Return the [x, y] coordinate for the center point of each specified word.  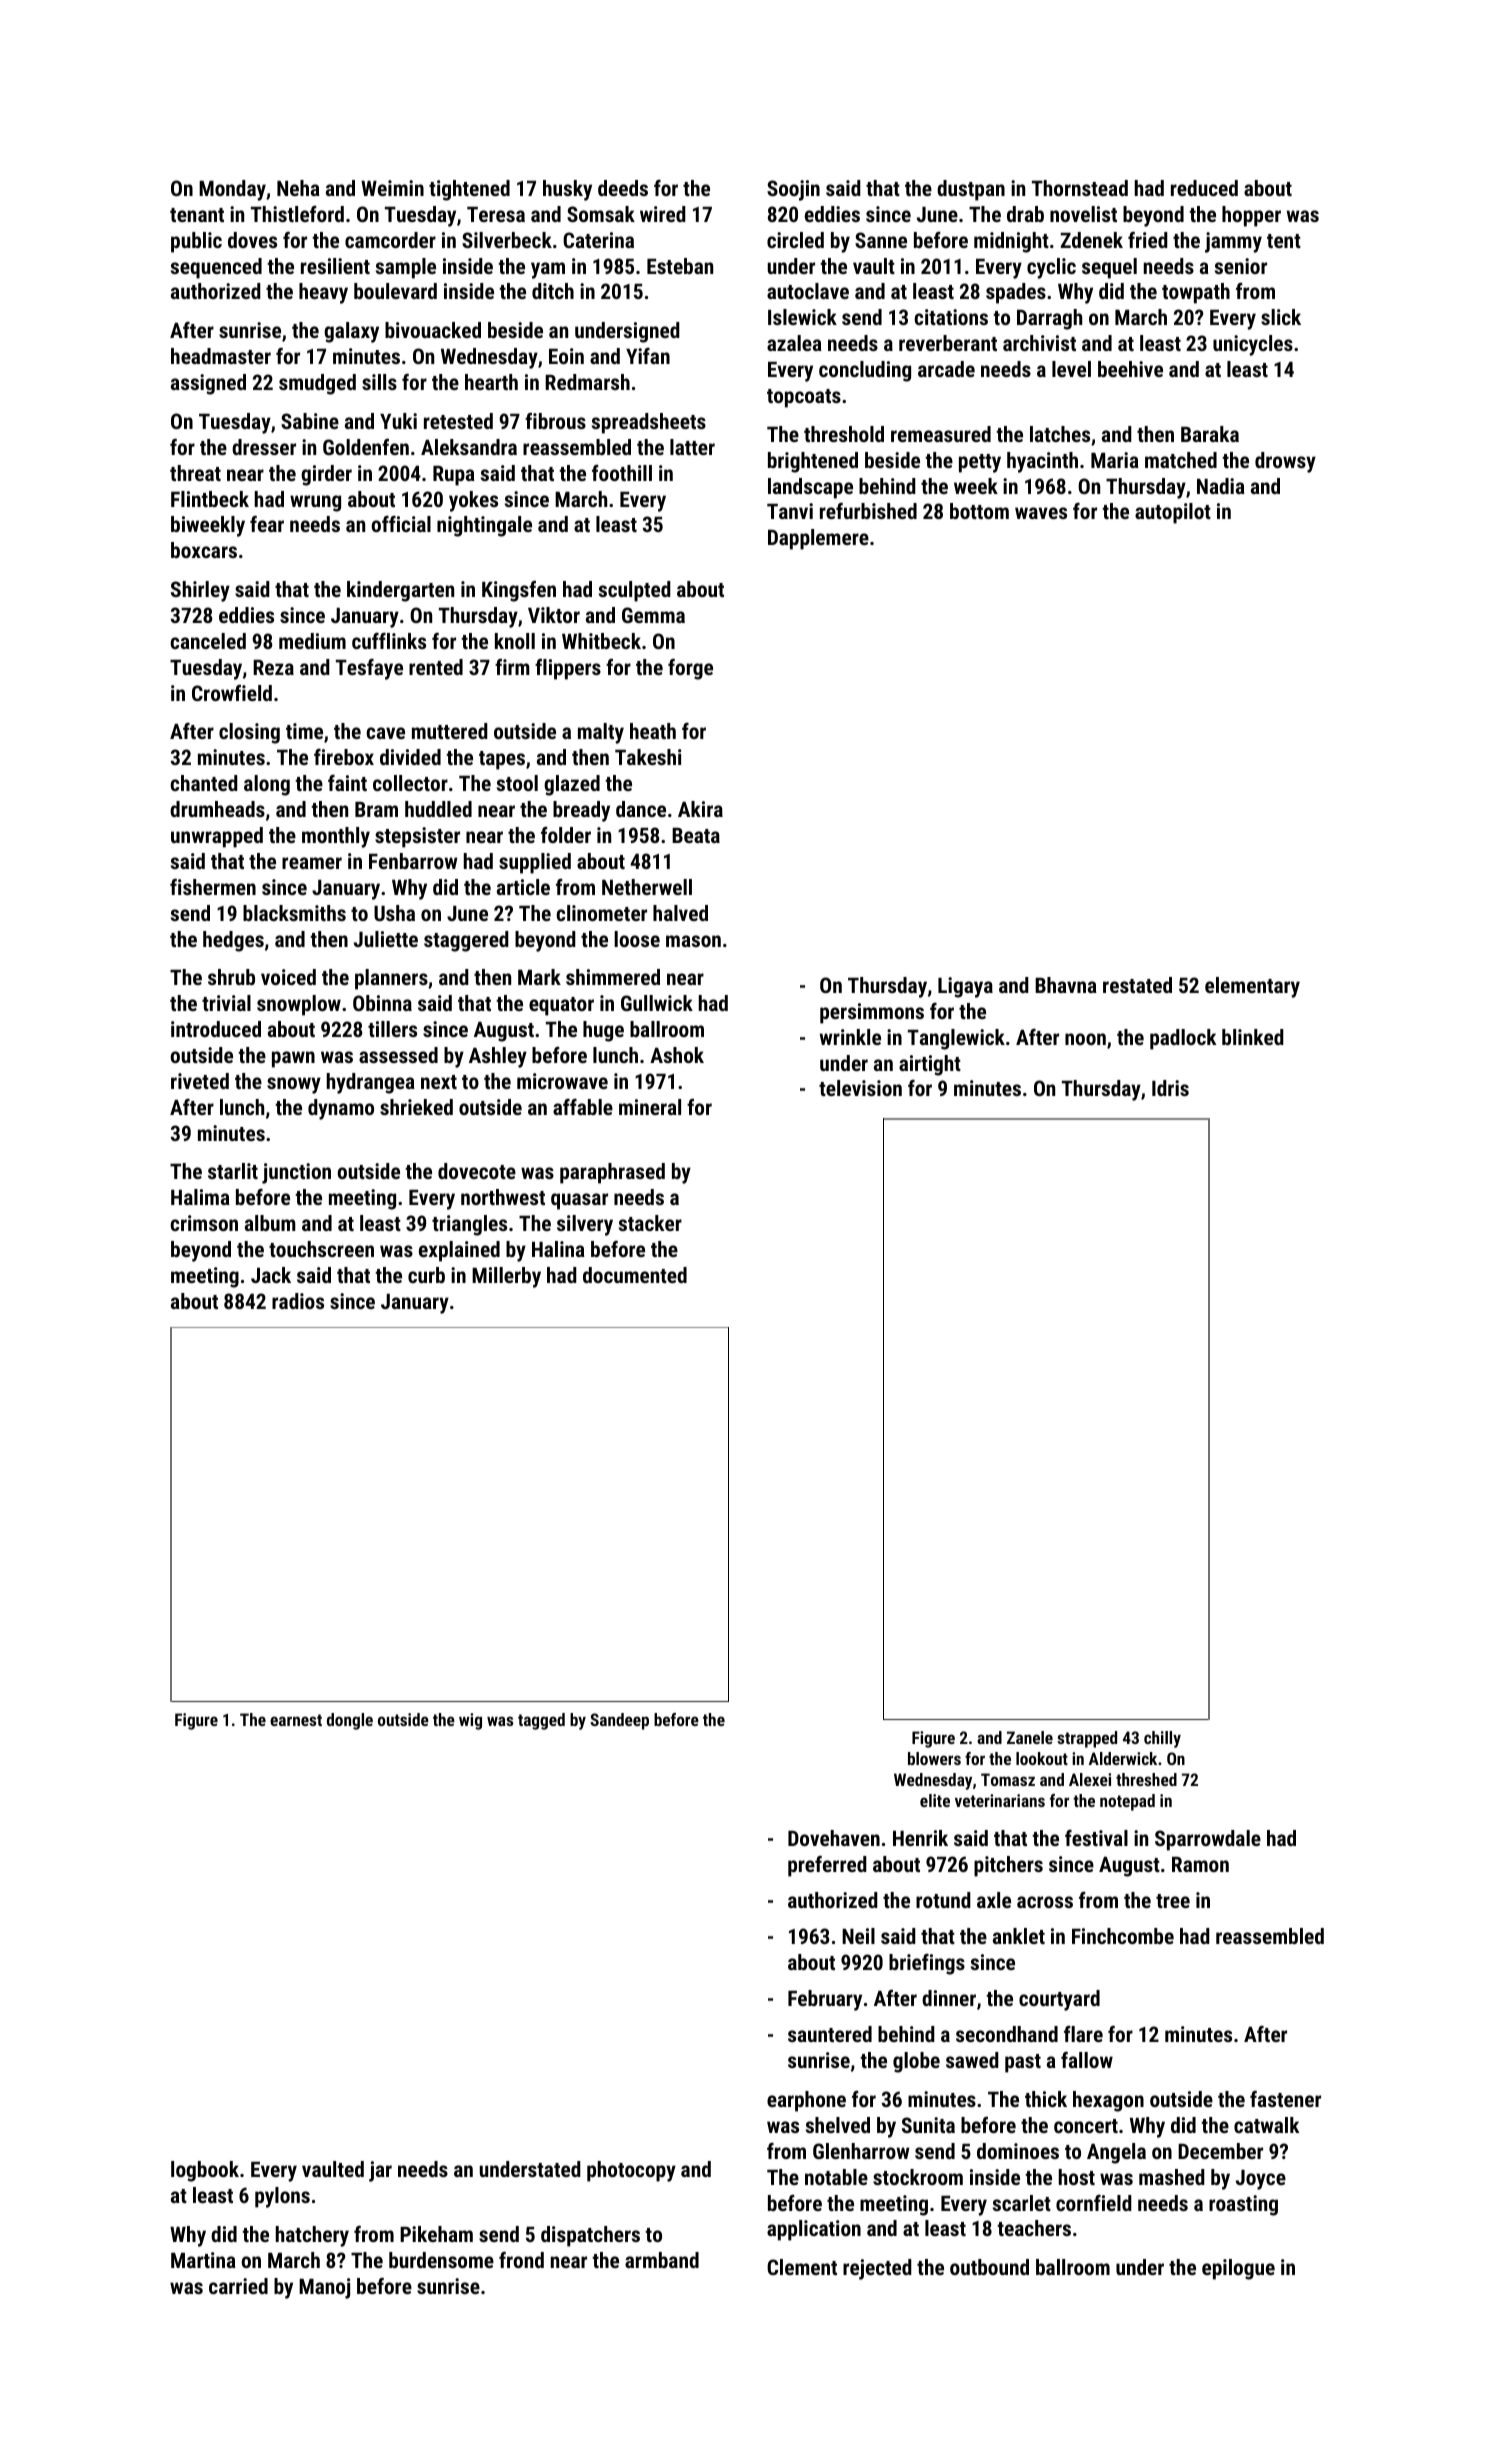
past [1023, 2063]
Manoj [324, 2288]
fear [267, 523]
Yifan [648, 356]
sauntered [830, 2034]
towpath [1196, 293]
